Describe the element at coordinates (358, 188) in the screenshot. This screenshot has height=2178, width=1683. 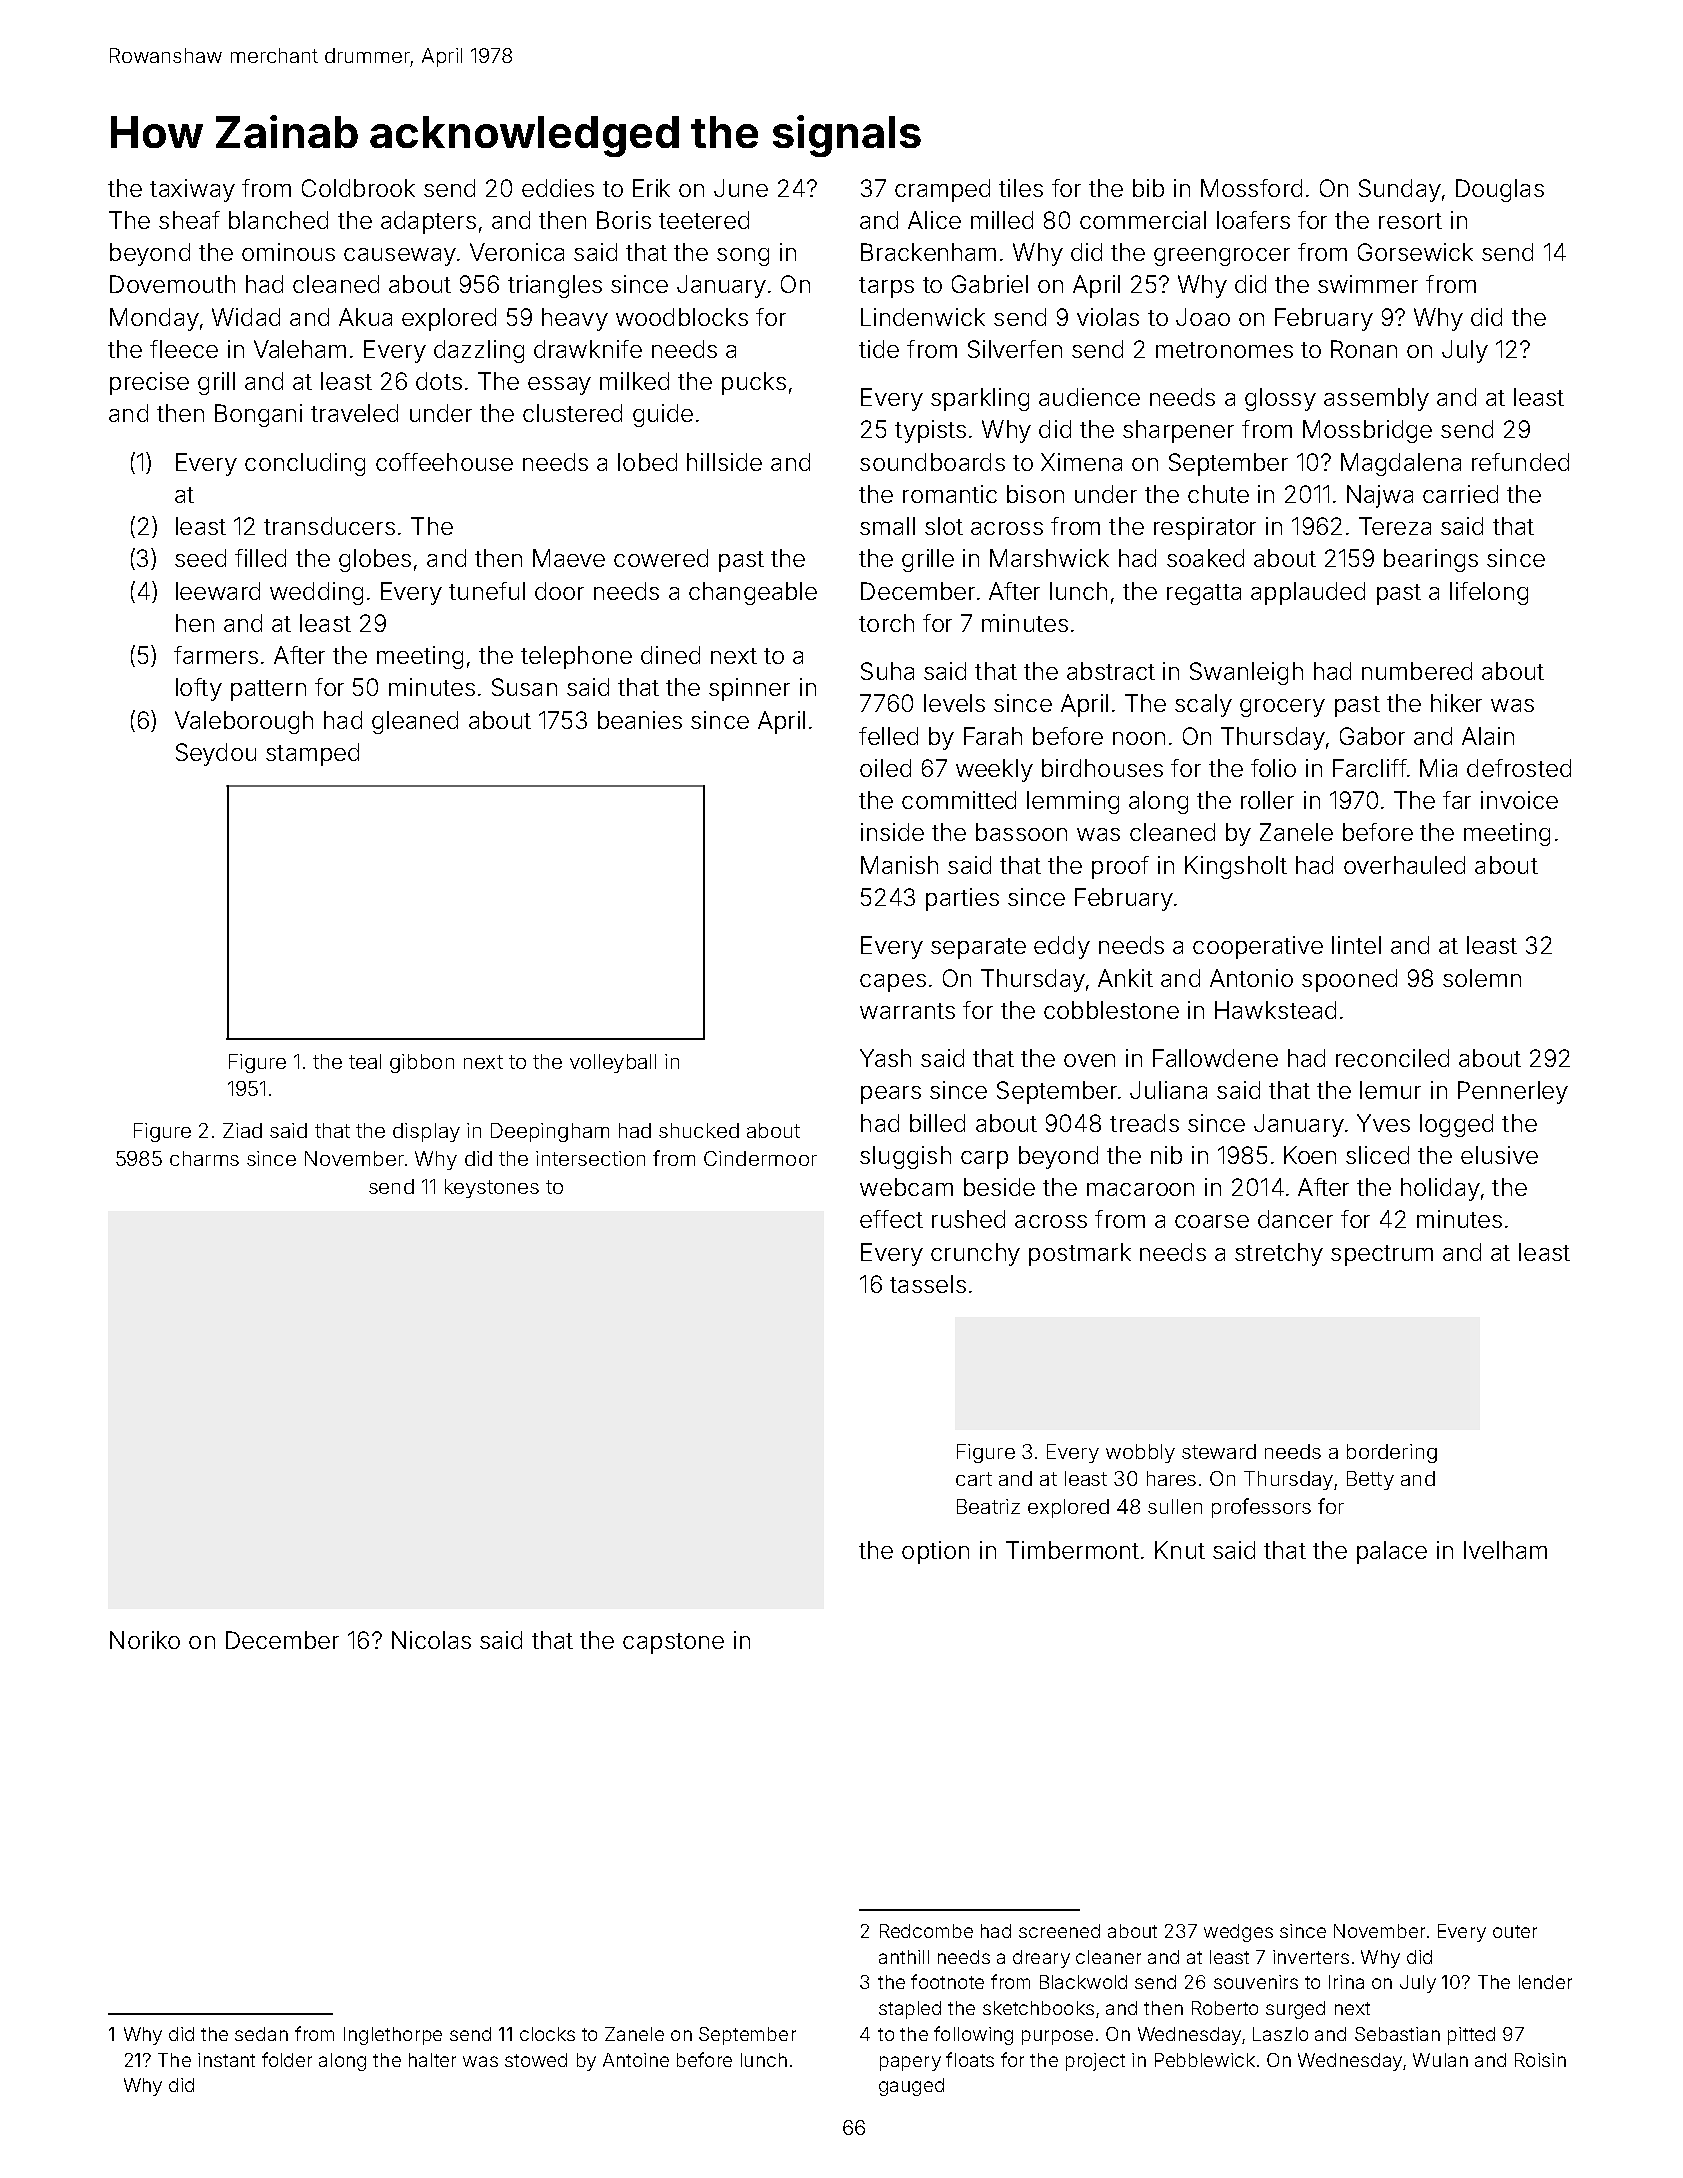
I see `Coldbrook` at that location.
